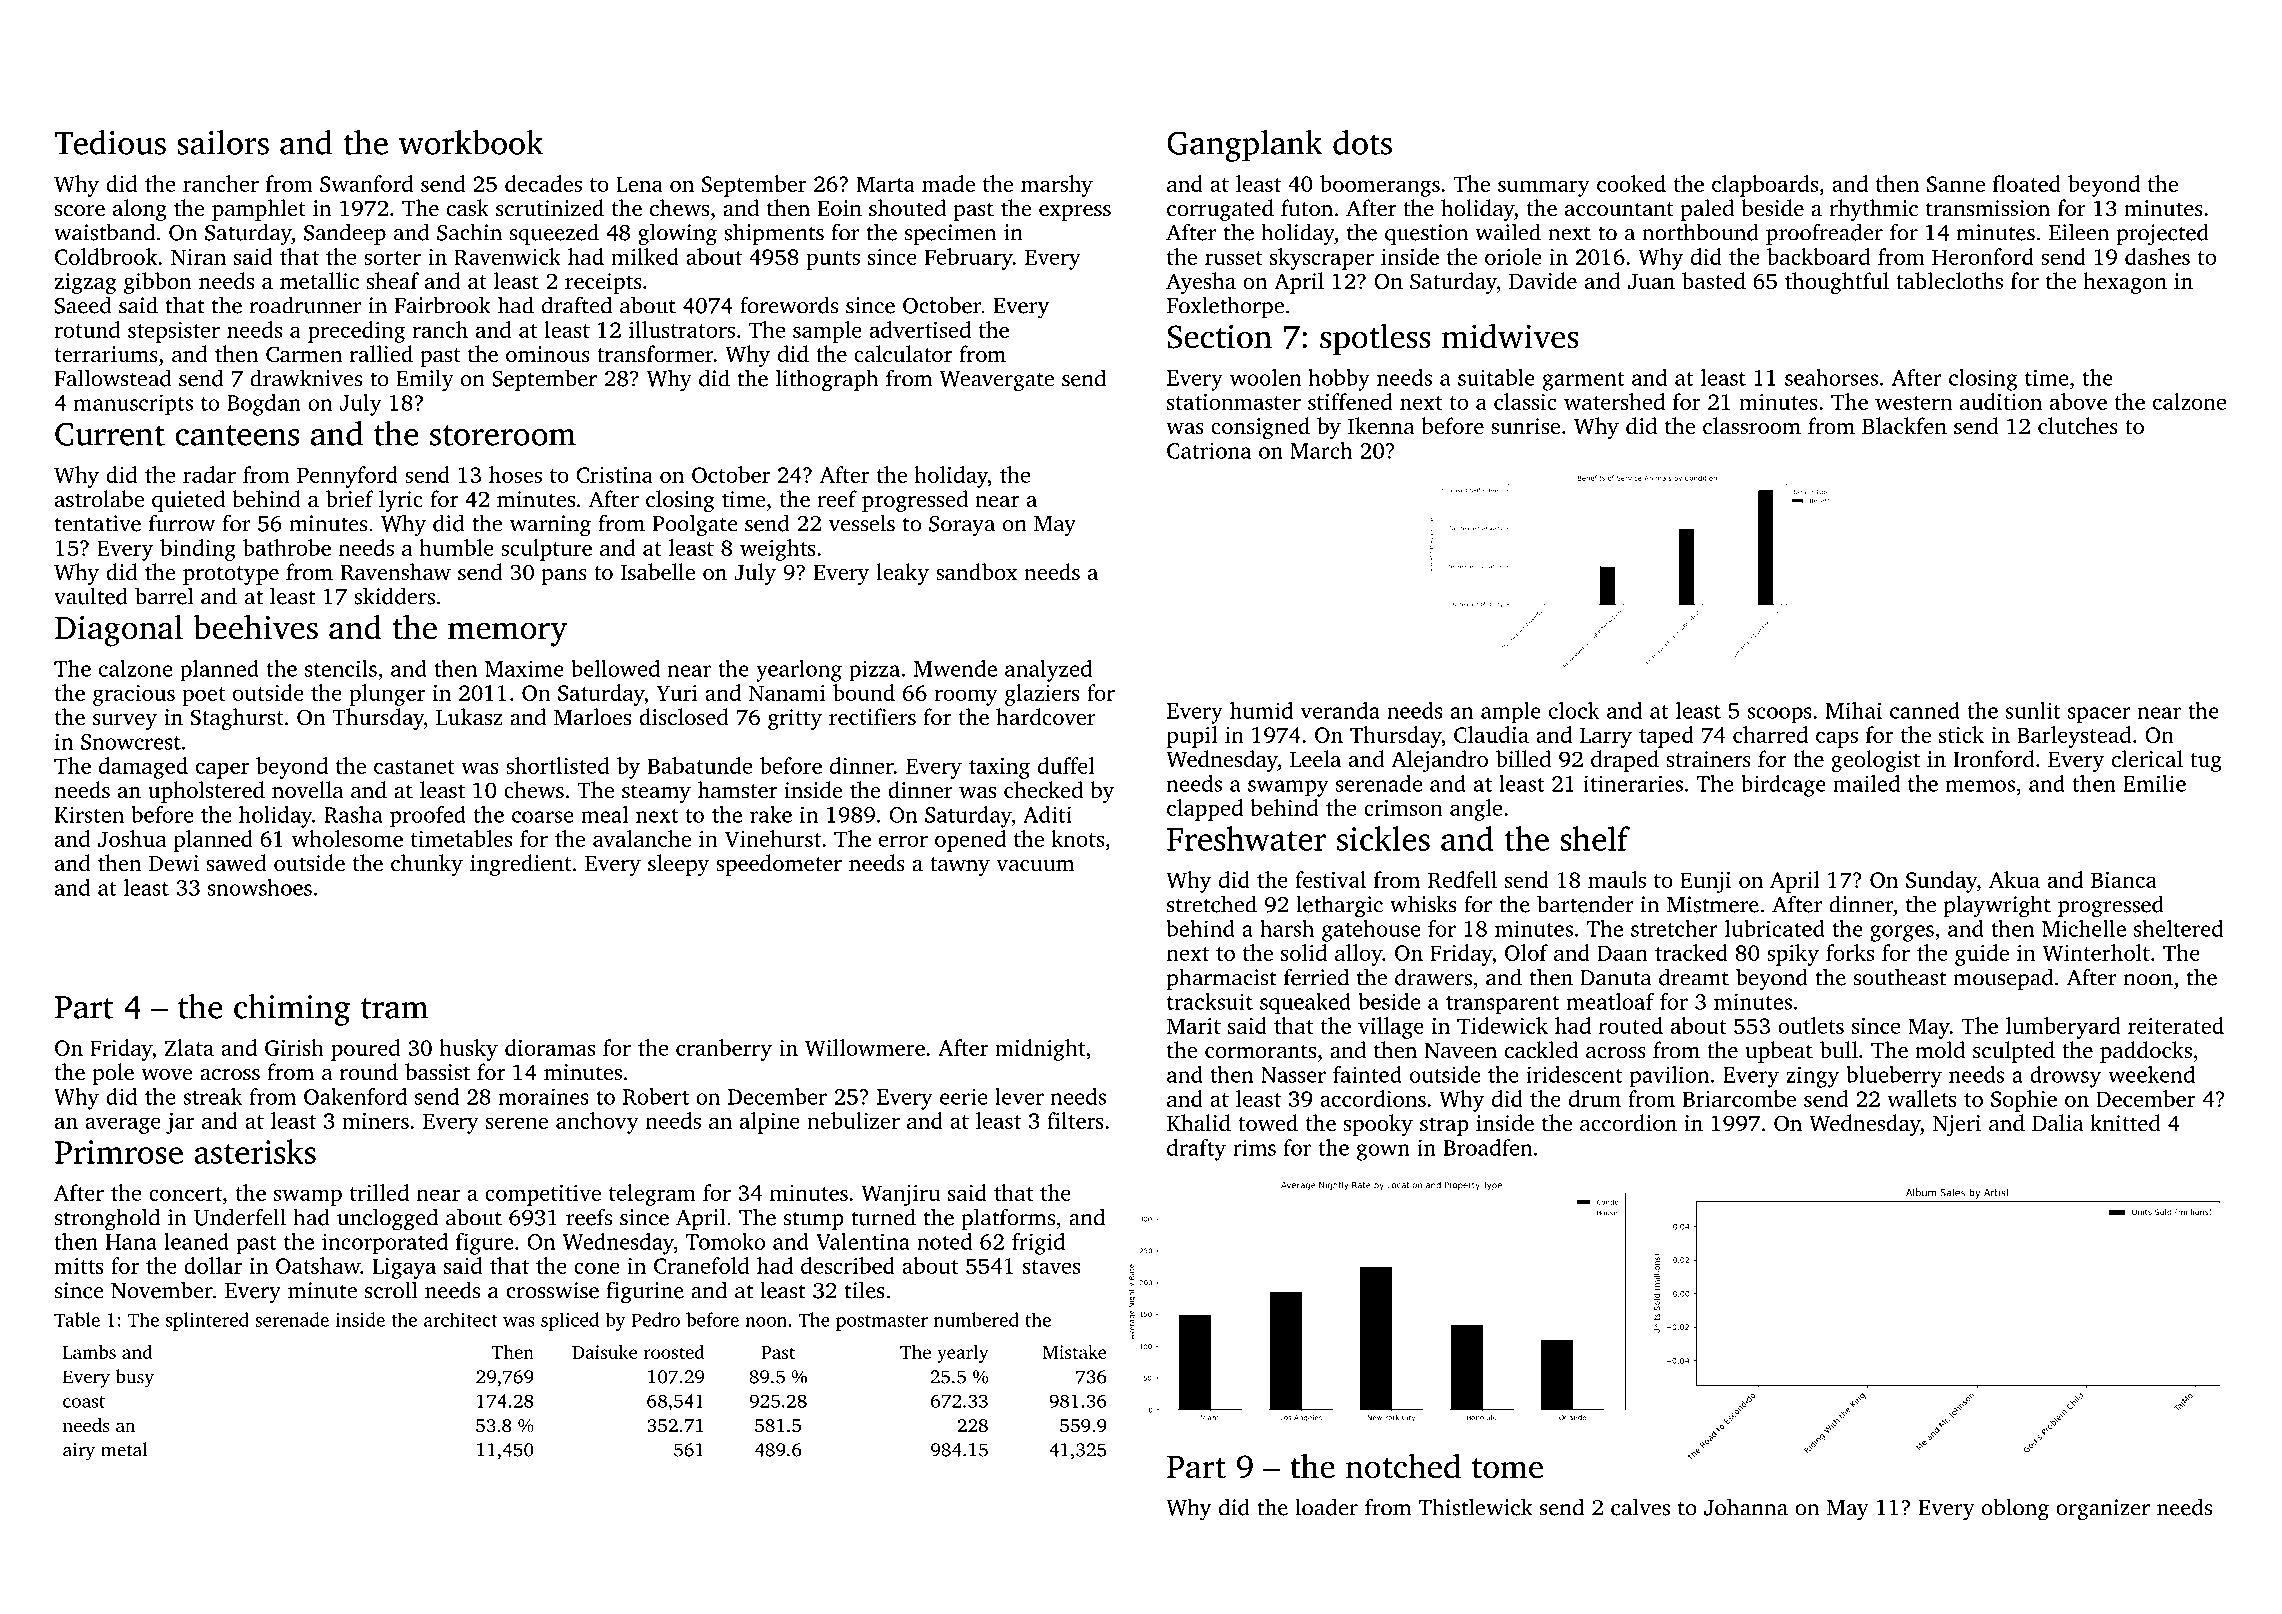  Describe the element at coordinates (962, 526) in the image. I see `Soraya` at that location.
